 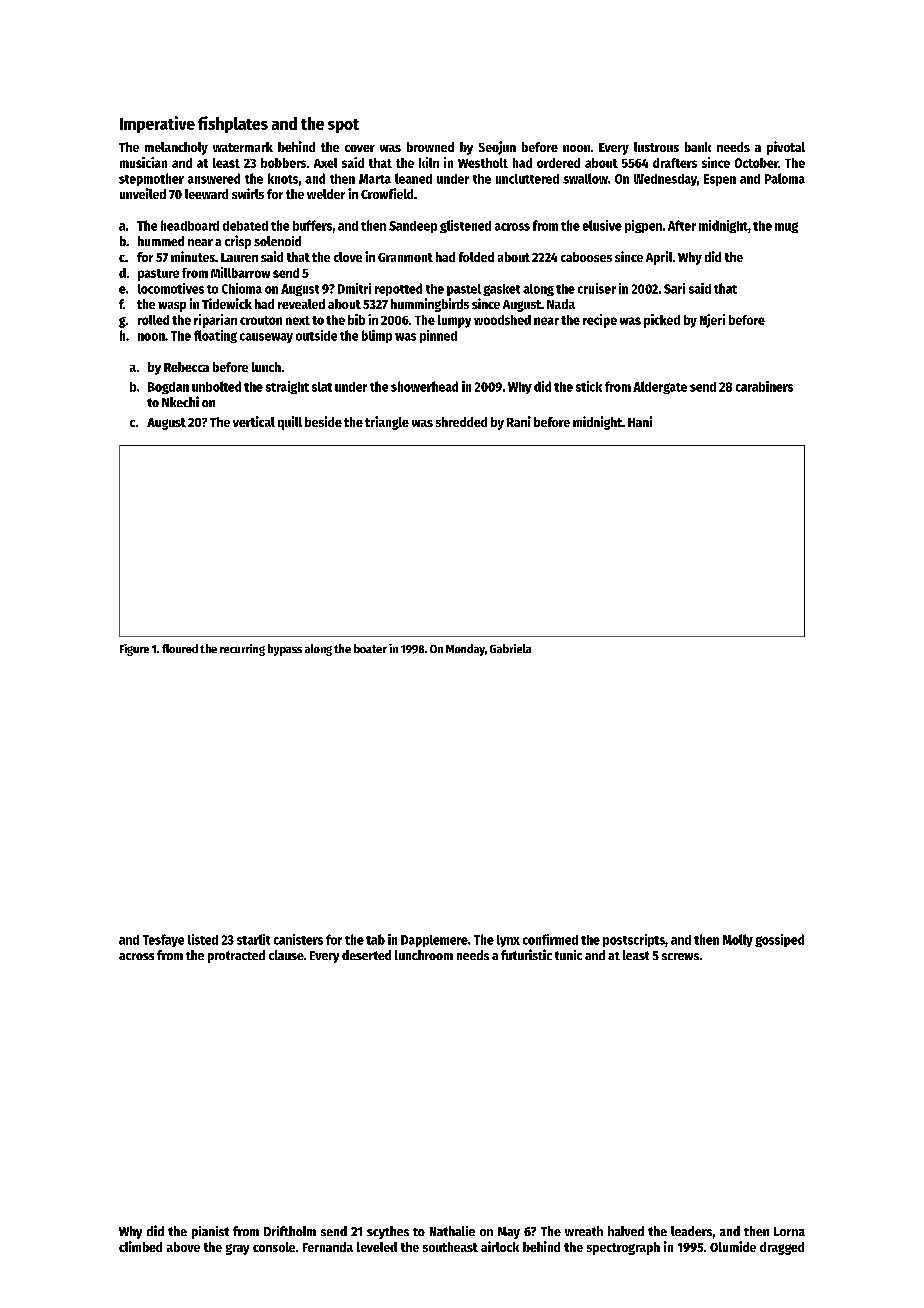 I want to click on leeward, so click(x=206, y=194).
